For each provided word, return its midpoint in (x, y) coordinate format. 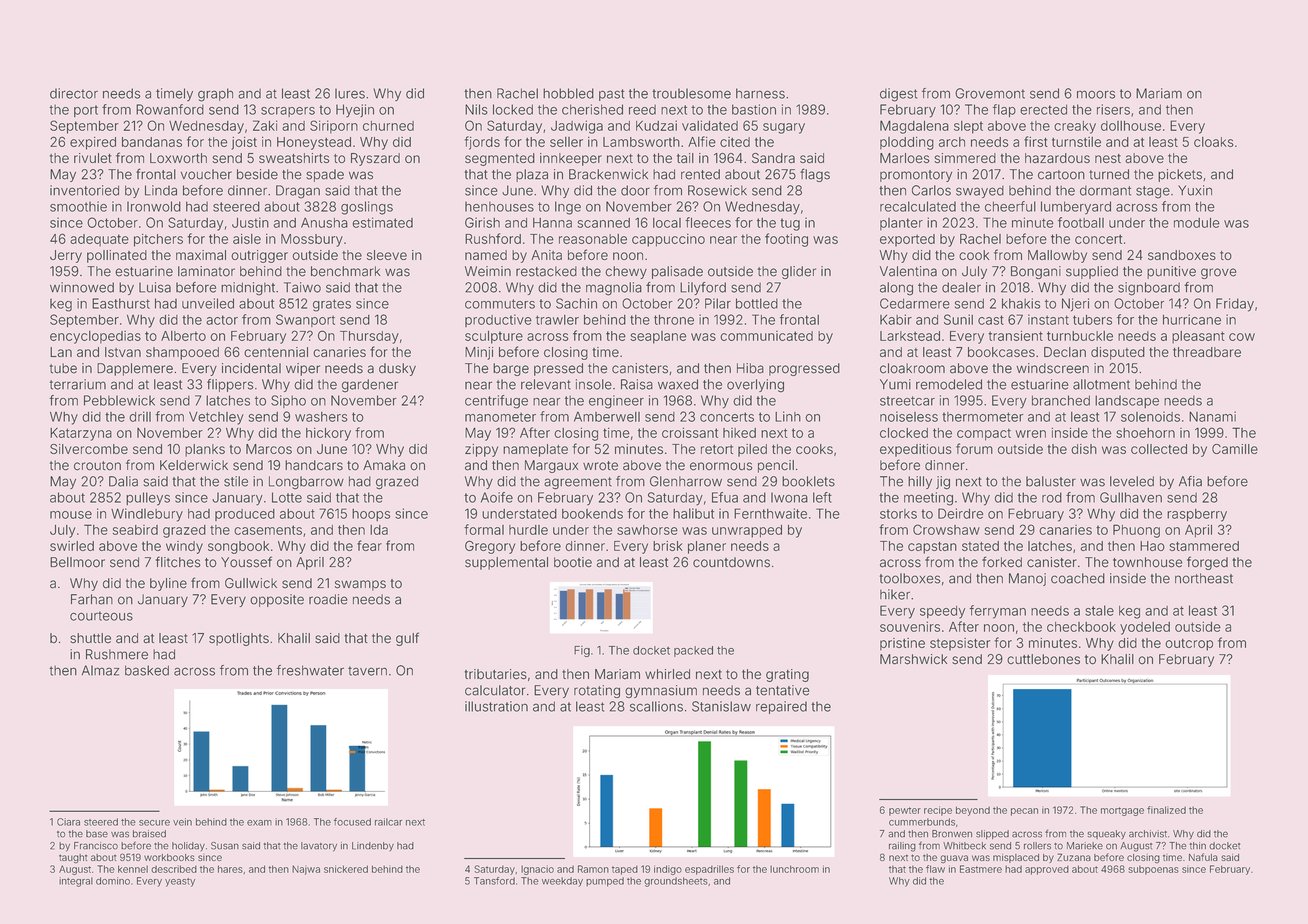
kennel (133, 869)
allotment (1101, 384)
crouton (97, 466)
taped (625, 870)
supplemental (506, 563)
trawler (557, 320)
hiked (739, 433)
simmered (965, 158)
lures (350, 93)
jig (943, 483)
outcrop (1189, 645)
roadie (328, 599)
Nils (476, 109)
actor (222, 320)
